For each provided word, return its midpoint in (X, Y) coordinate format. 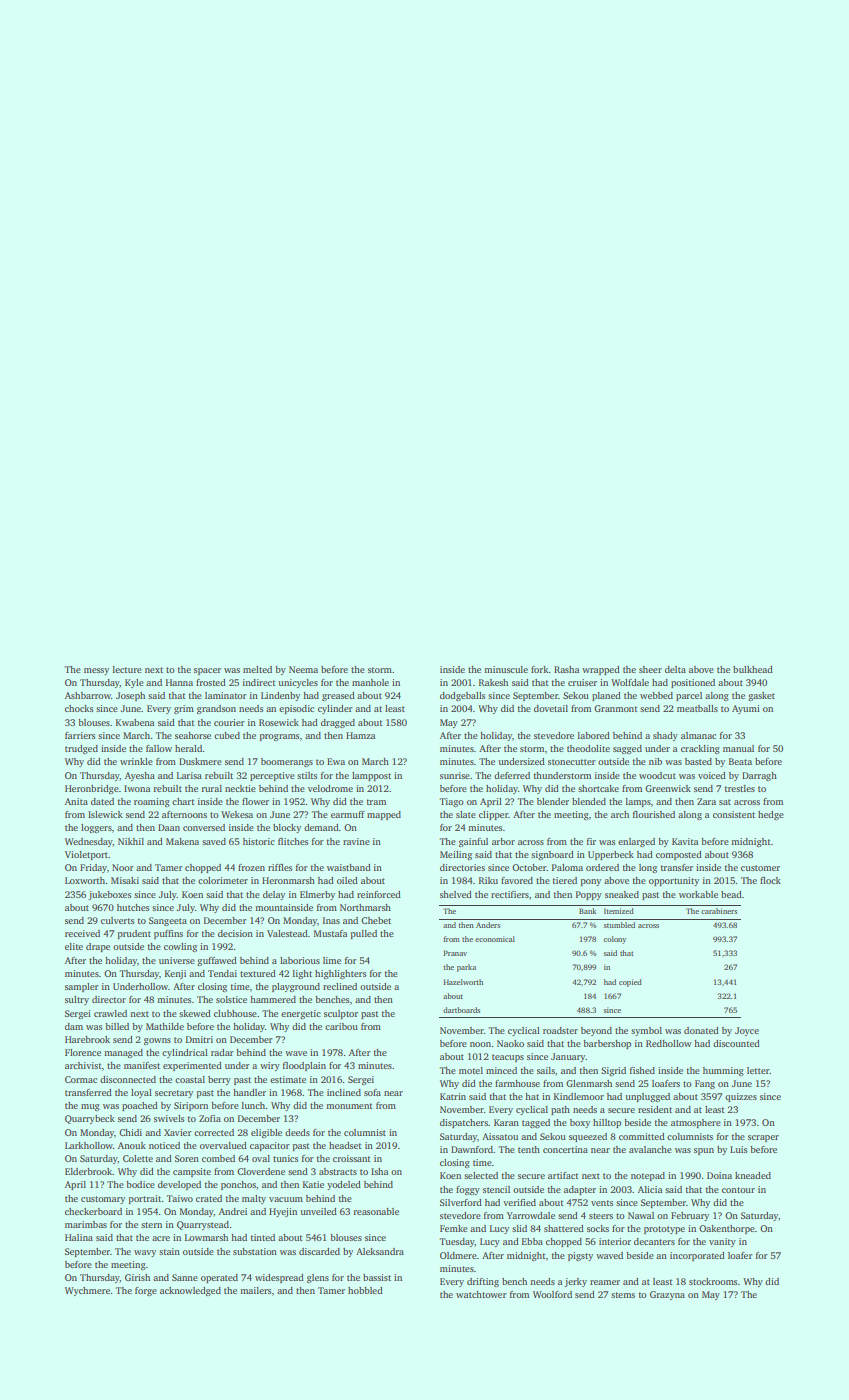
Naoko (510, 1043)
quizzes (741, 1097)
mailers (255, 1290)
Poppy (589, 895)
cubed (227, 735)
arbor (503, 841)
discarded (319, 1251)
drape (98, 947)
